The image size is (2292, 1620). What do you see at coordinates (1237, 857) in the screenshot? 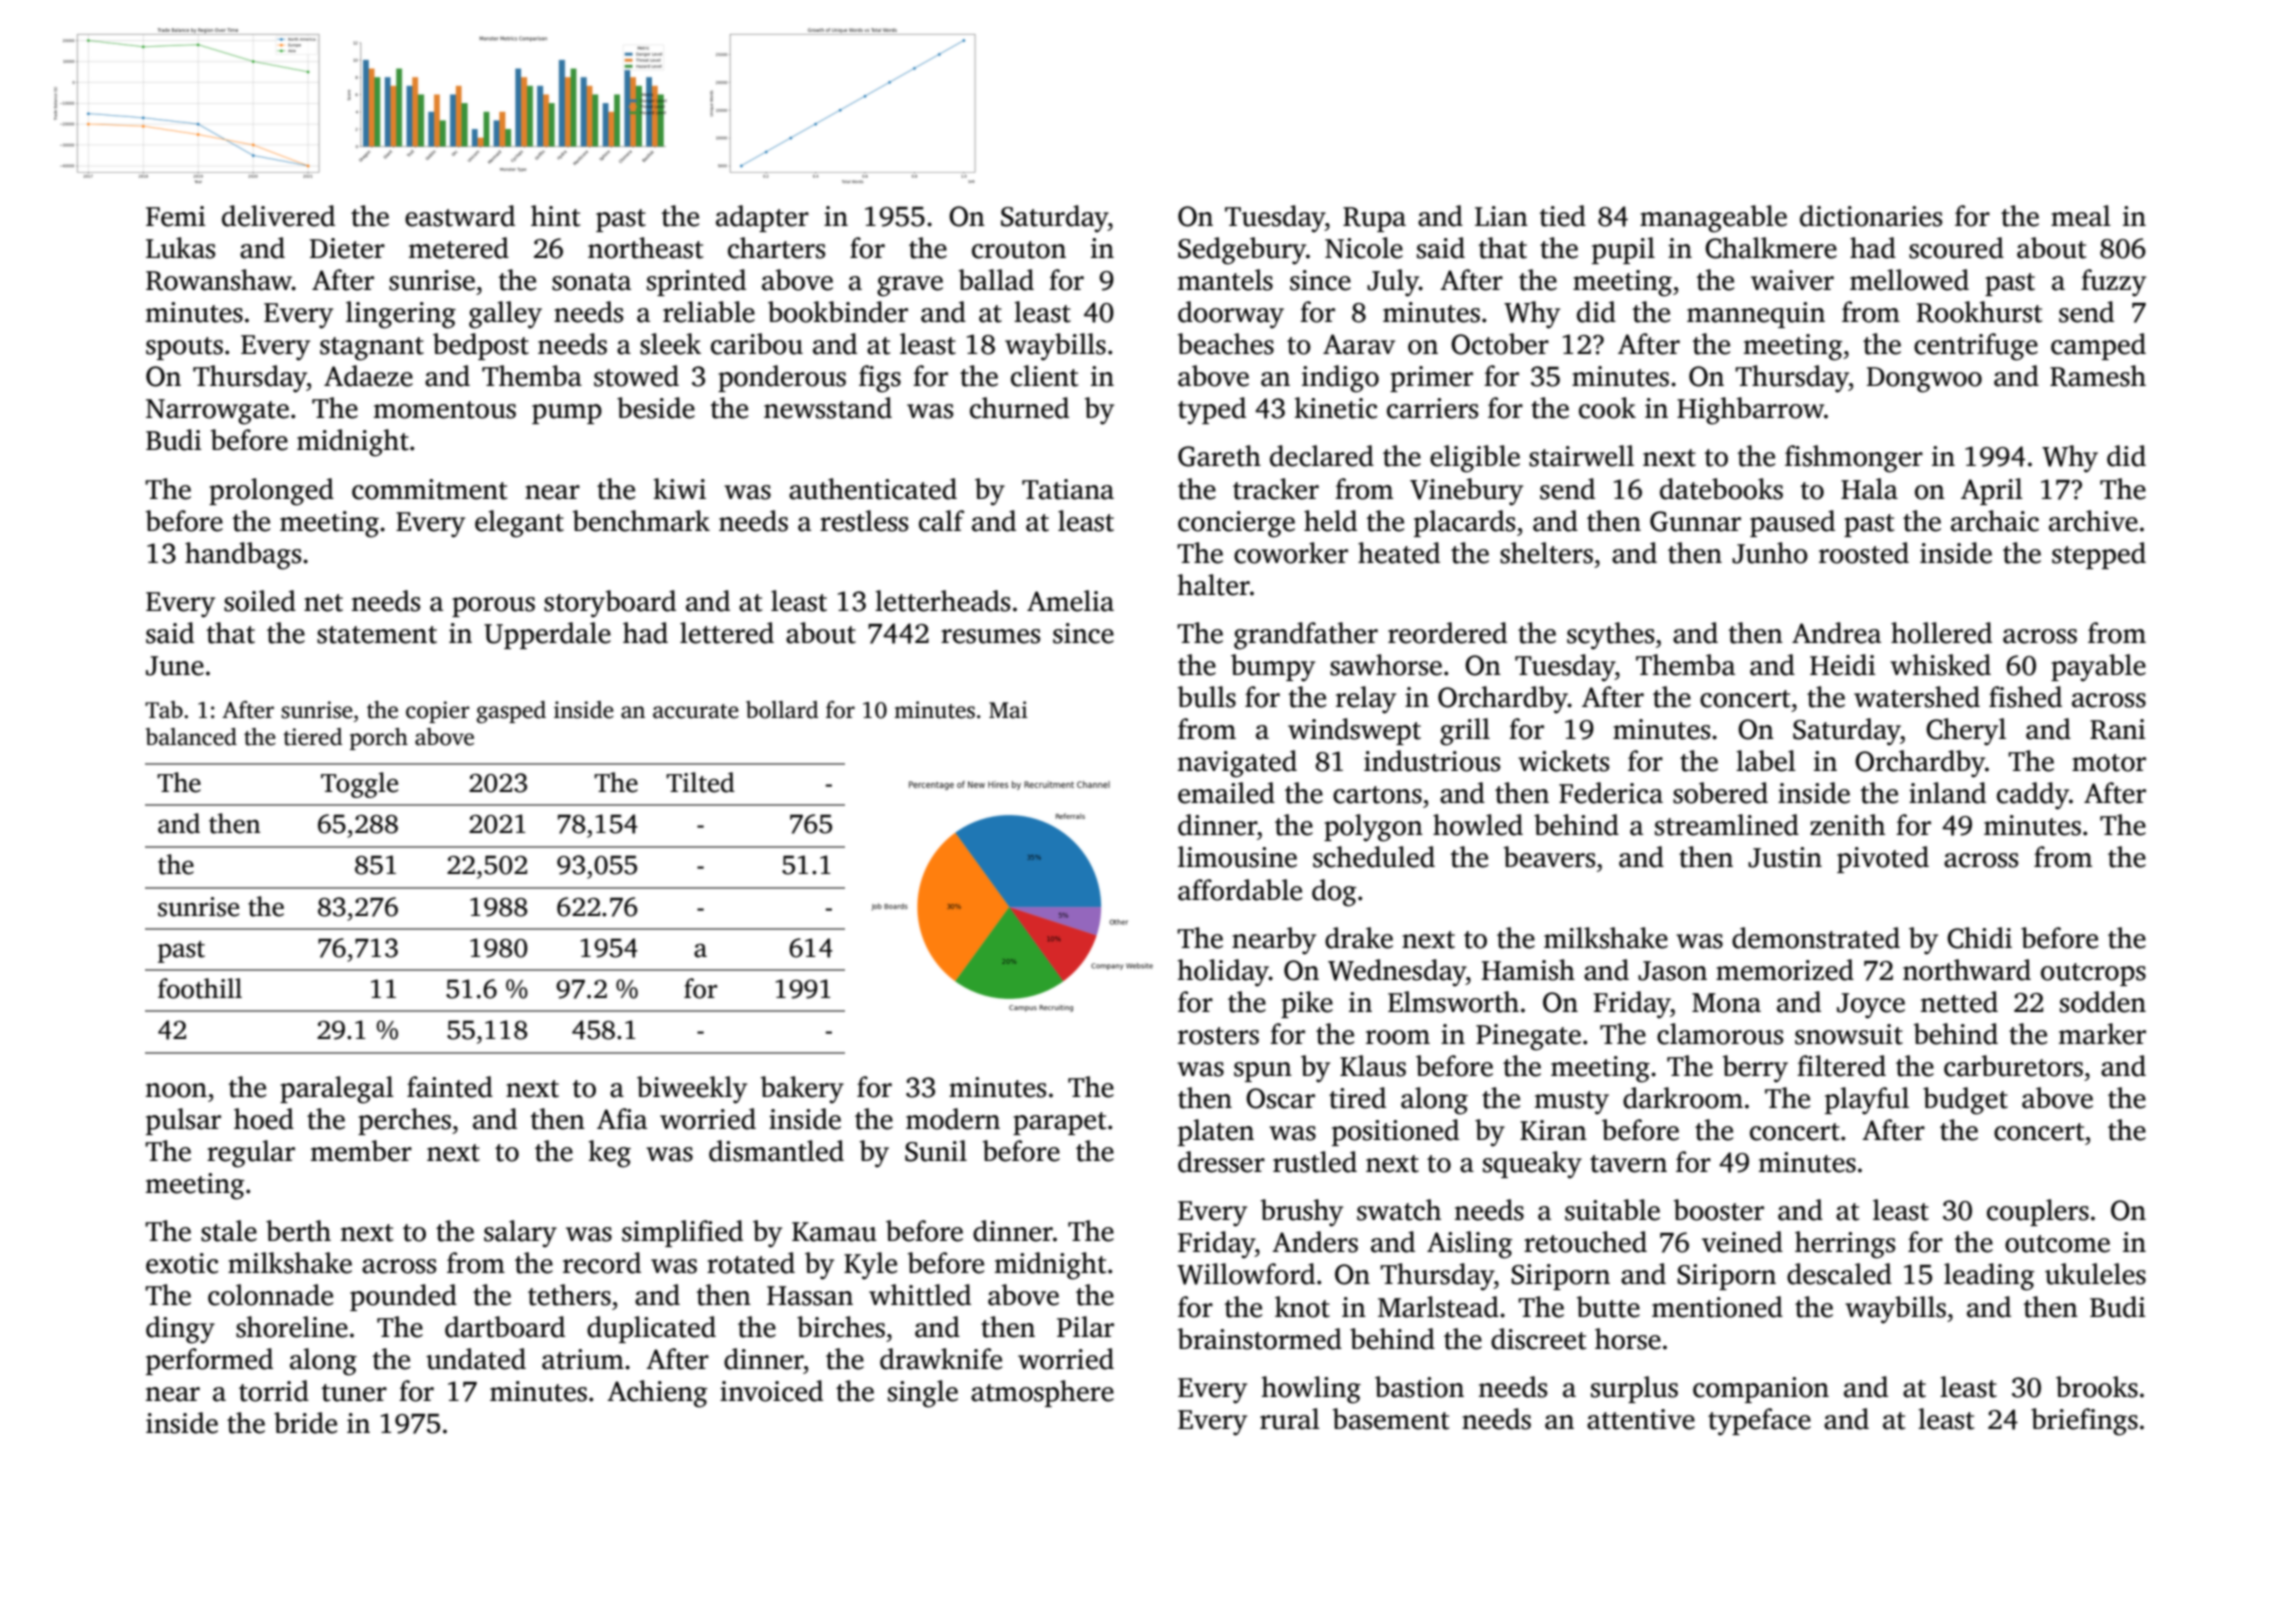
I see `limousine` at bounding box center [1237, 857].
